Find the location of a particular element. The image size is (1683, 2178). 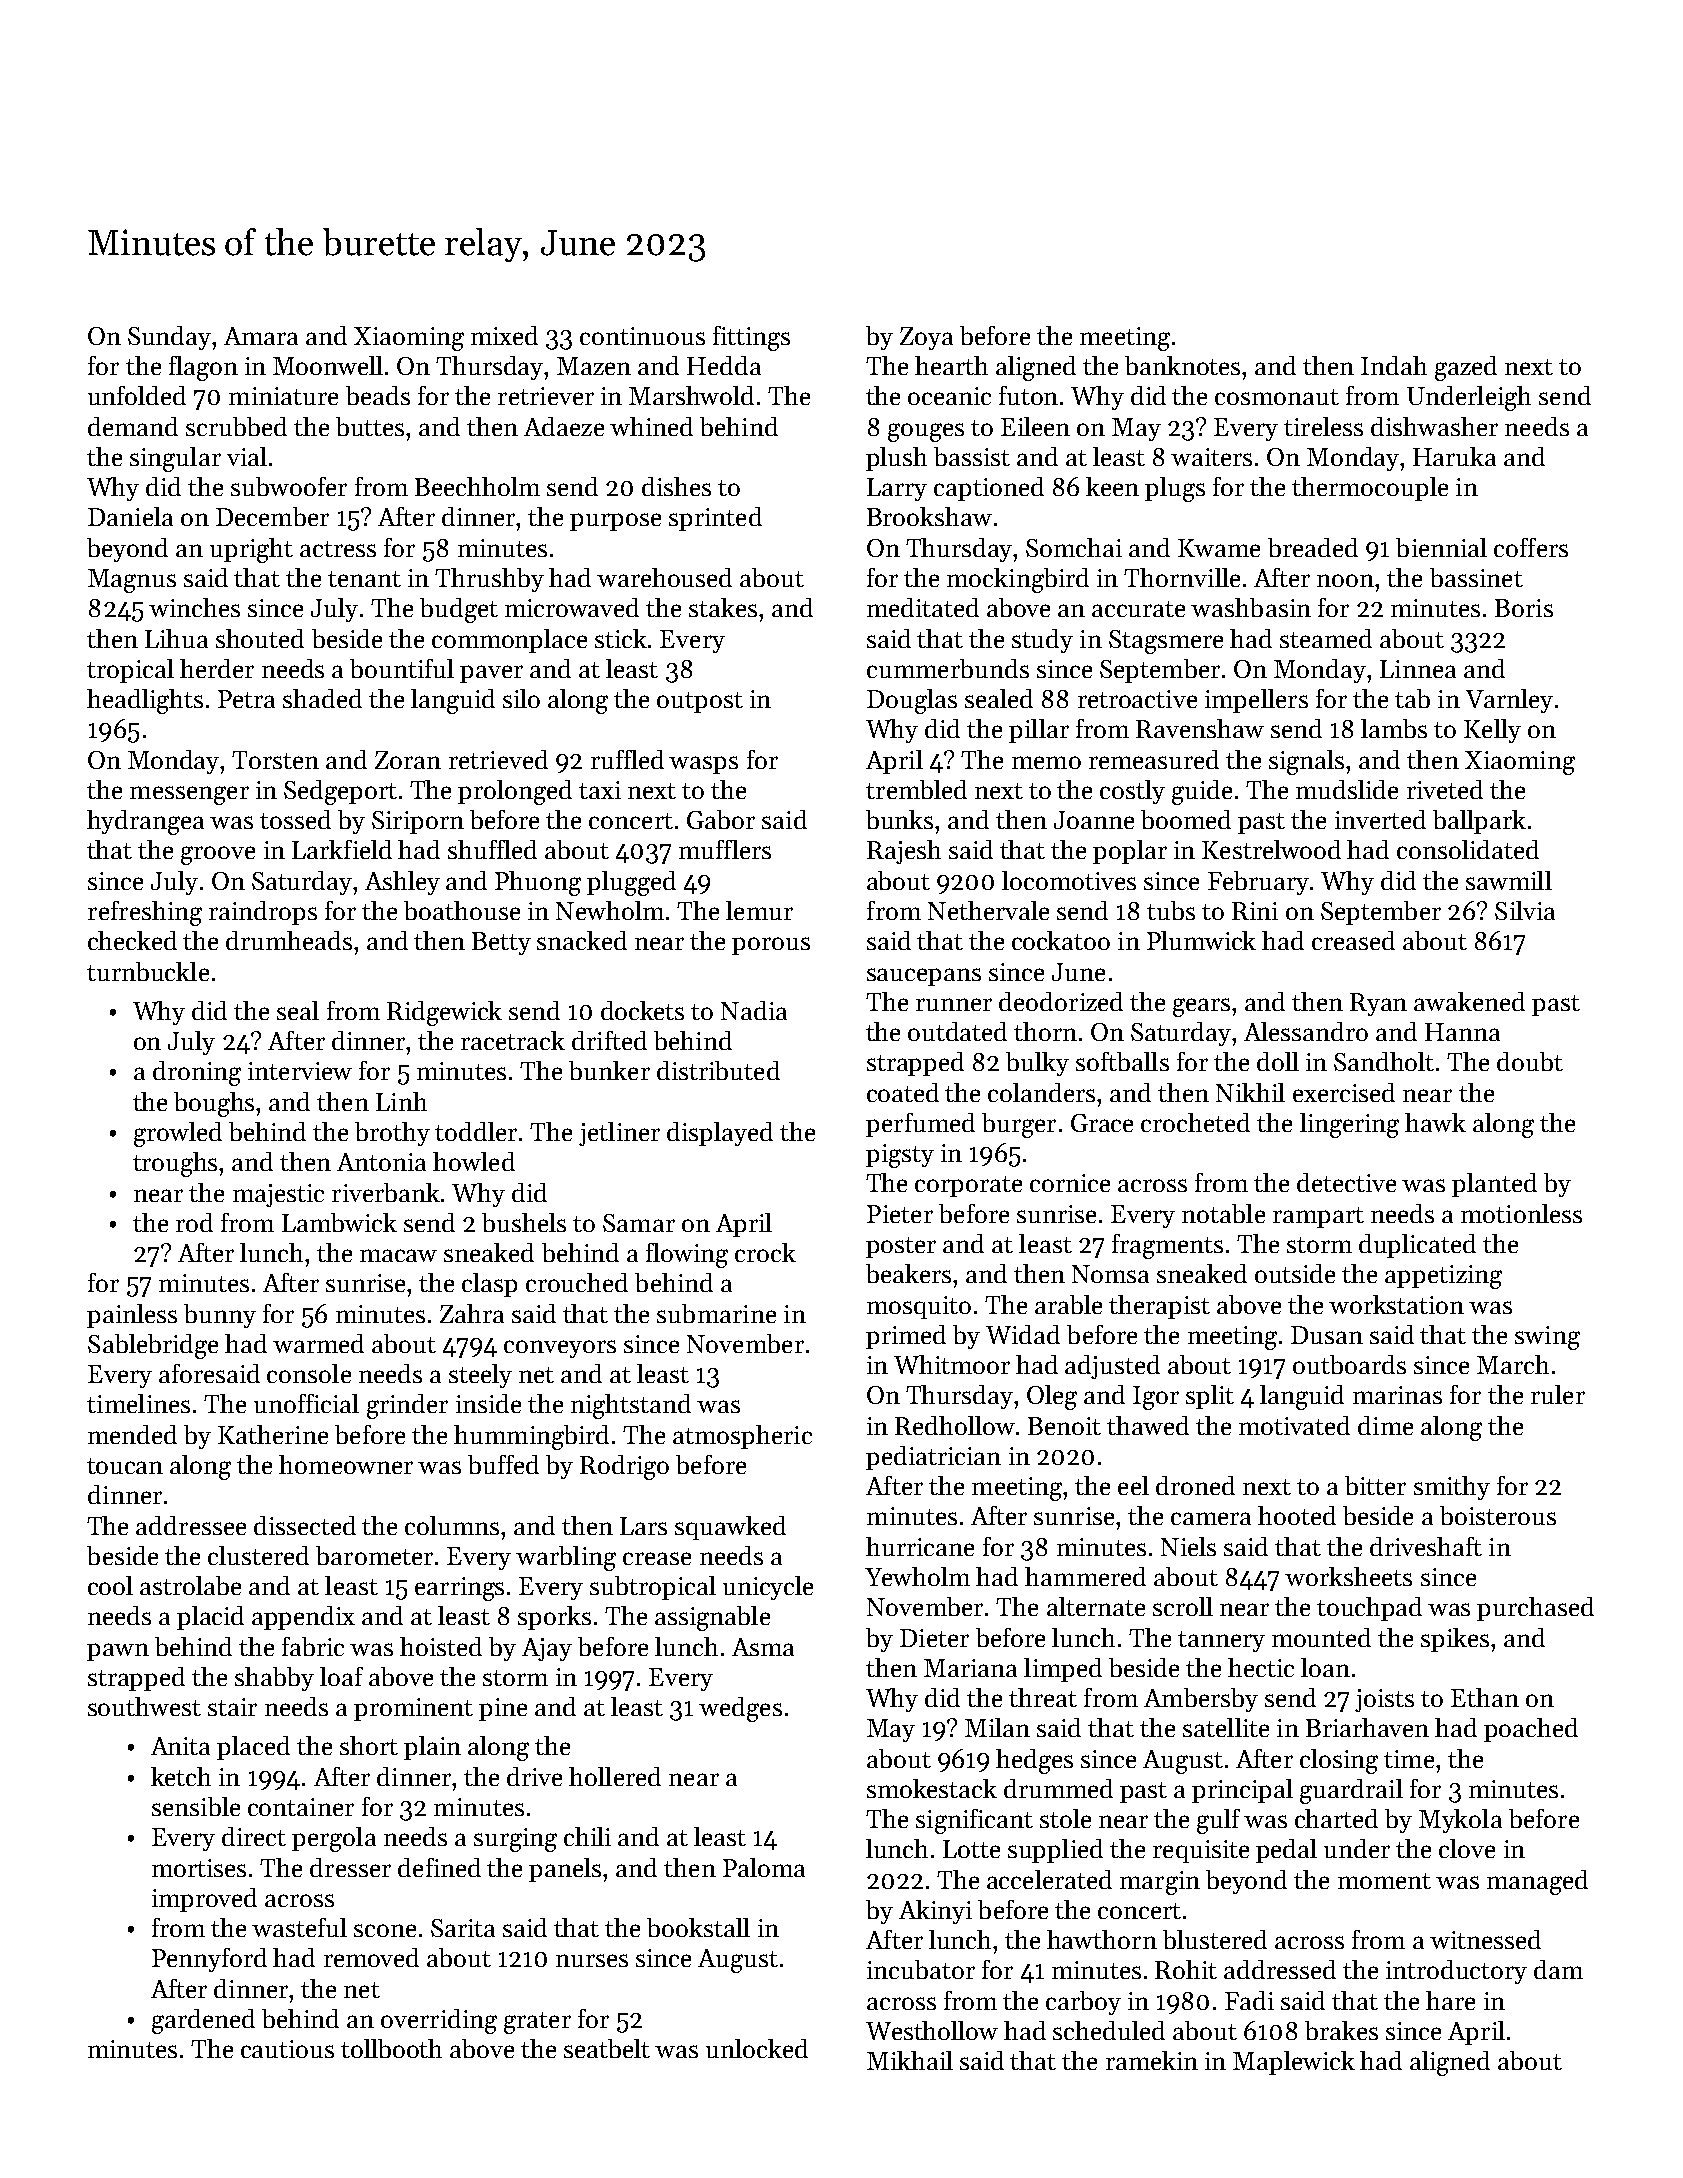

lemur is located at coordinates (759, 910).
